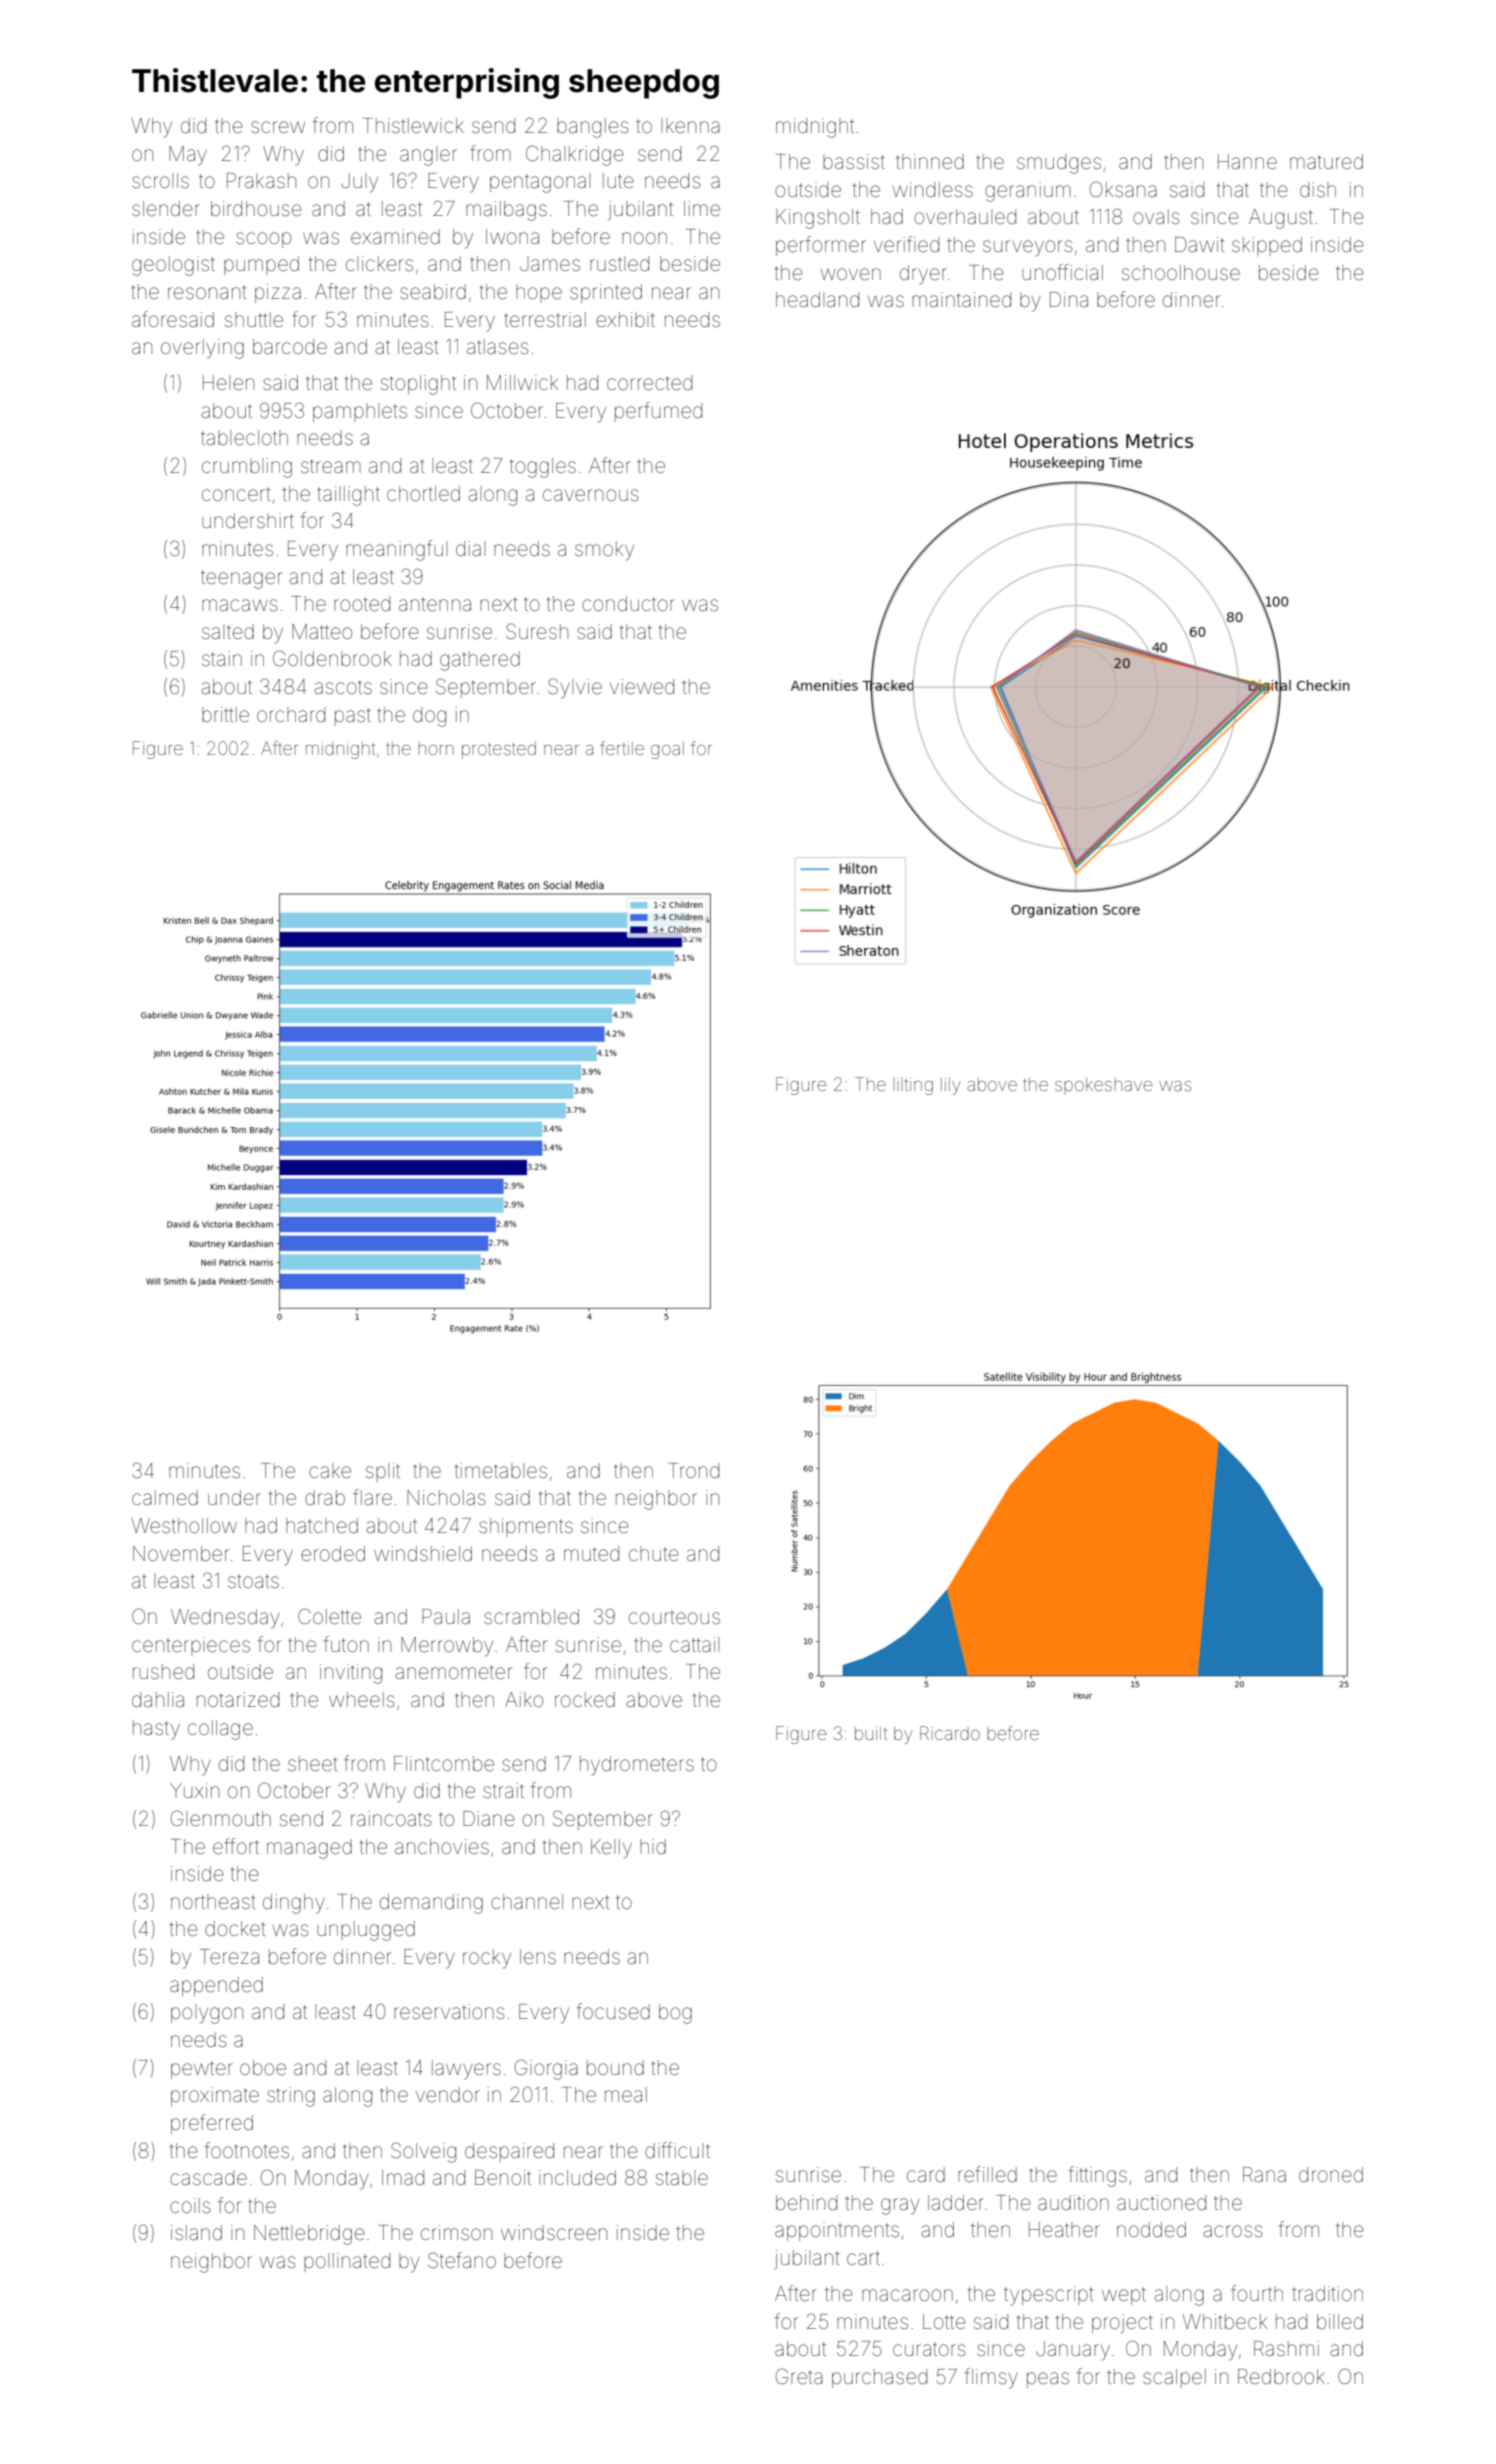 Image resolution: width=1496 pixels, height=2464 pixels. I want to click on pollinated, so click(347, 2262).
